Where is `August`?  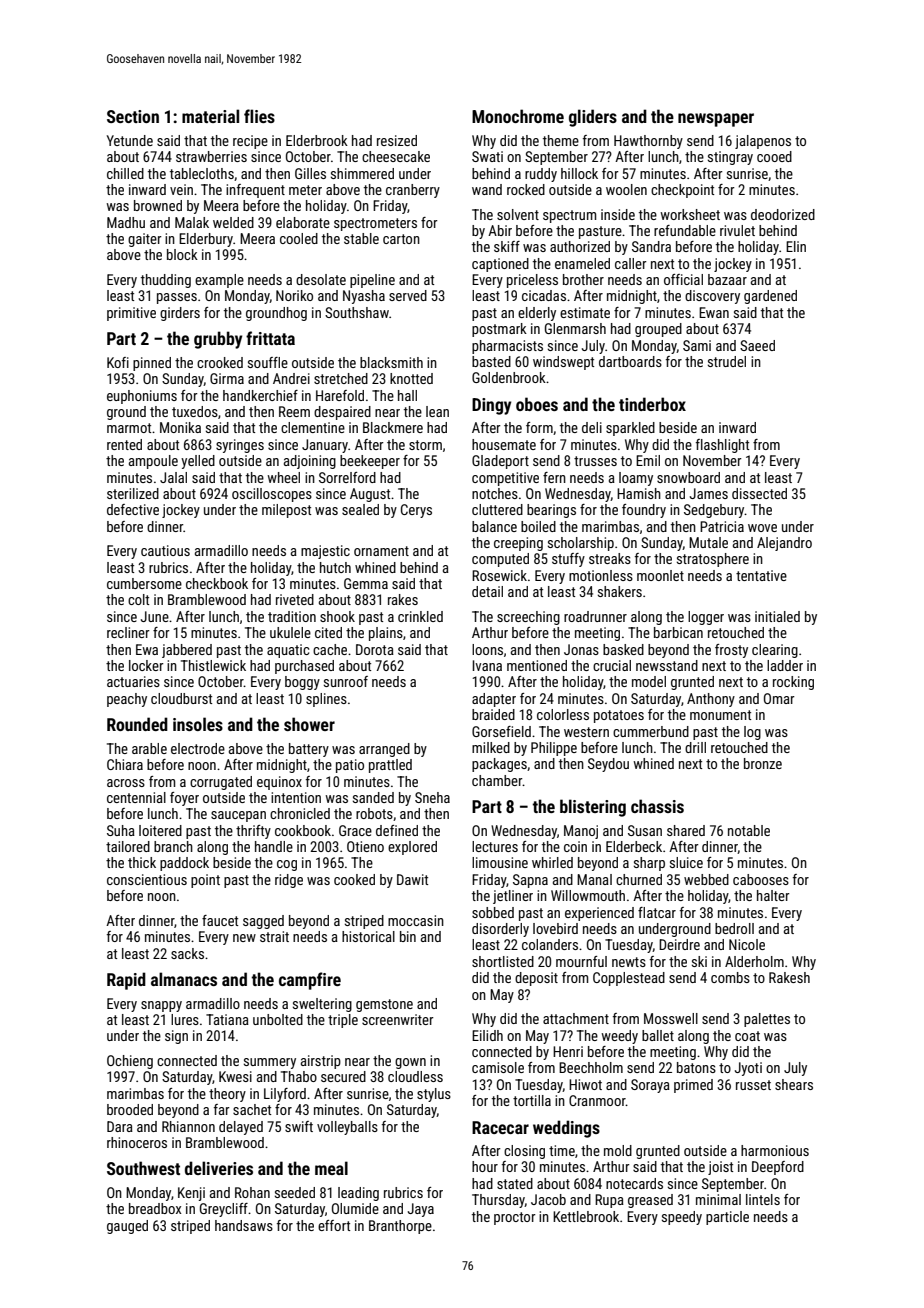
August is located at coordinates (370, 495).
